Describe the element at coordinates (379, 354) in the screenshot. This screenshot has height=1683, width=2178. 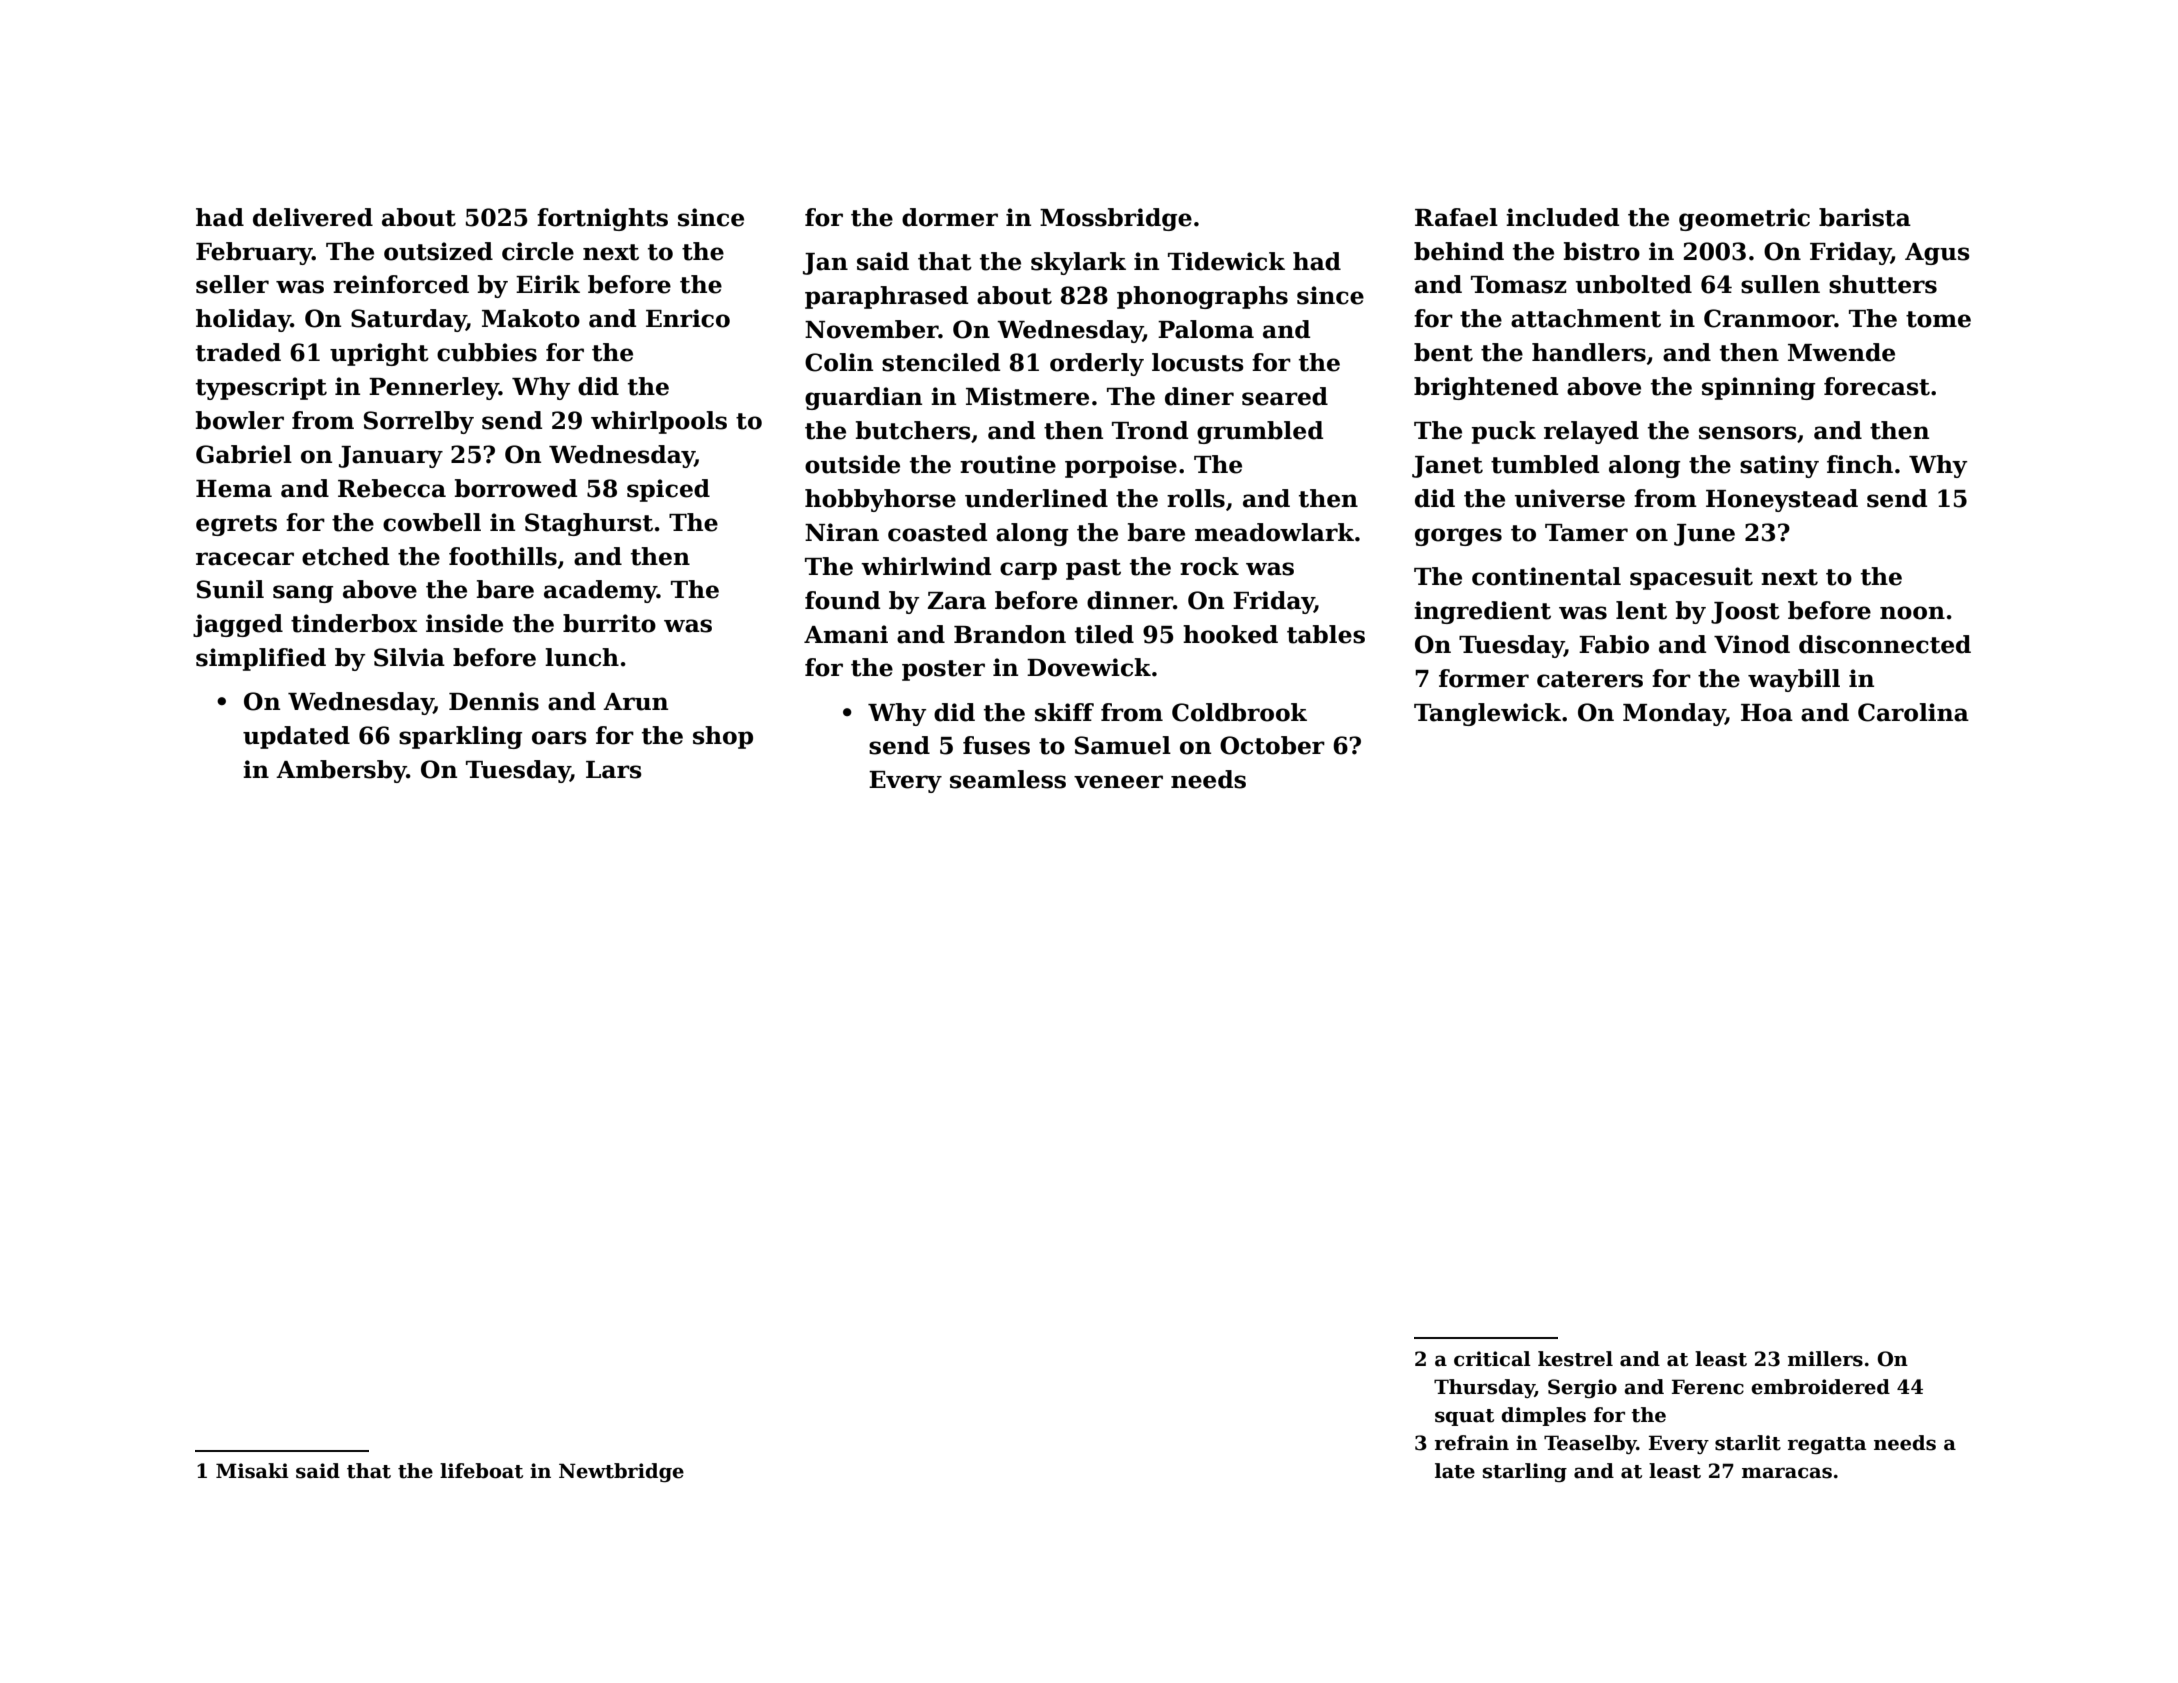
I see `upright` at that location.
